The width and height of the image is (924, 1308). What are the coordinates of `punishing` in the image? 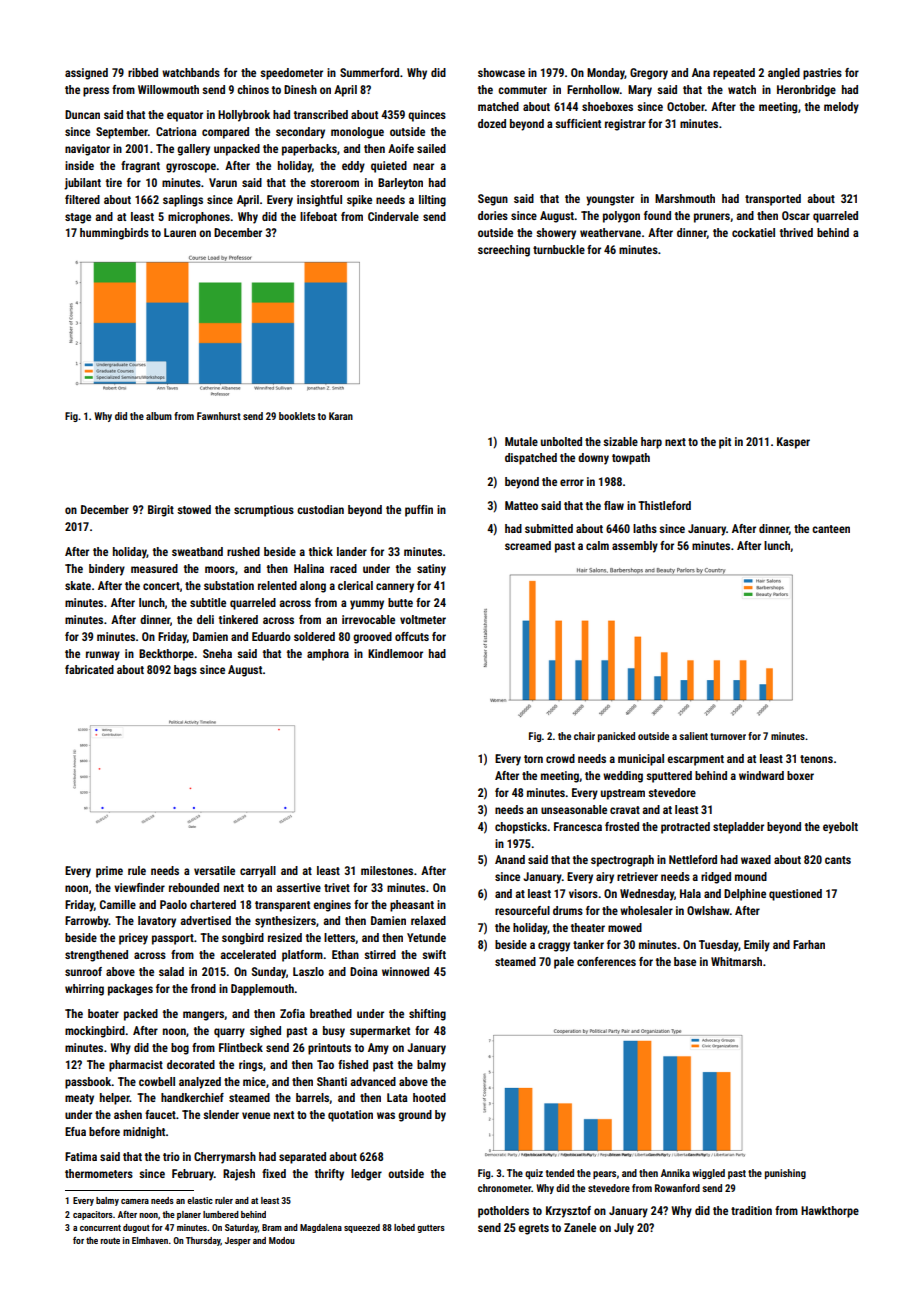 It's located at (785, 1174).
